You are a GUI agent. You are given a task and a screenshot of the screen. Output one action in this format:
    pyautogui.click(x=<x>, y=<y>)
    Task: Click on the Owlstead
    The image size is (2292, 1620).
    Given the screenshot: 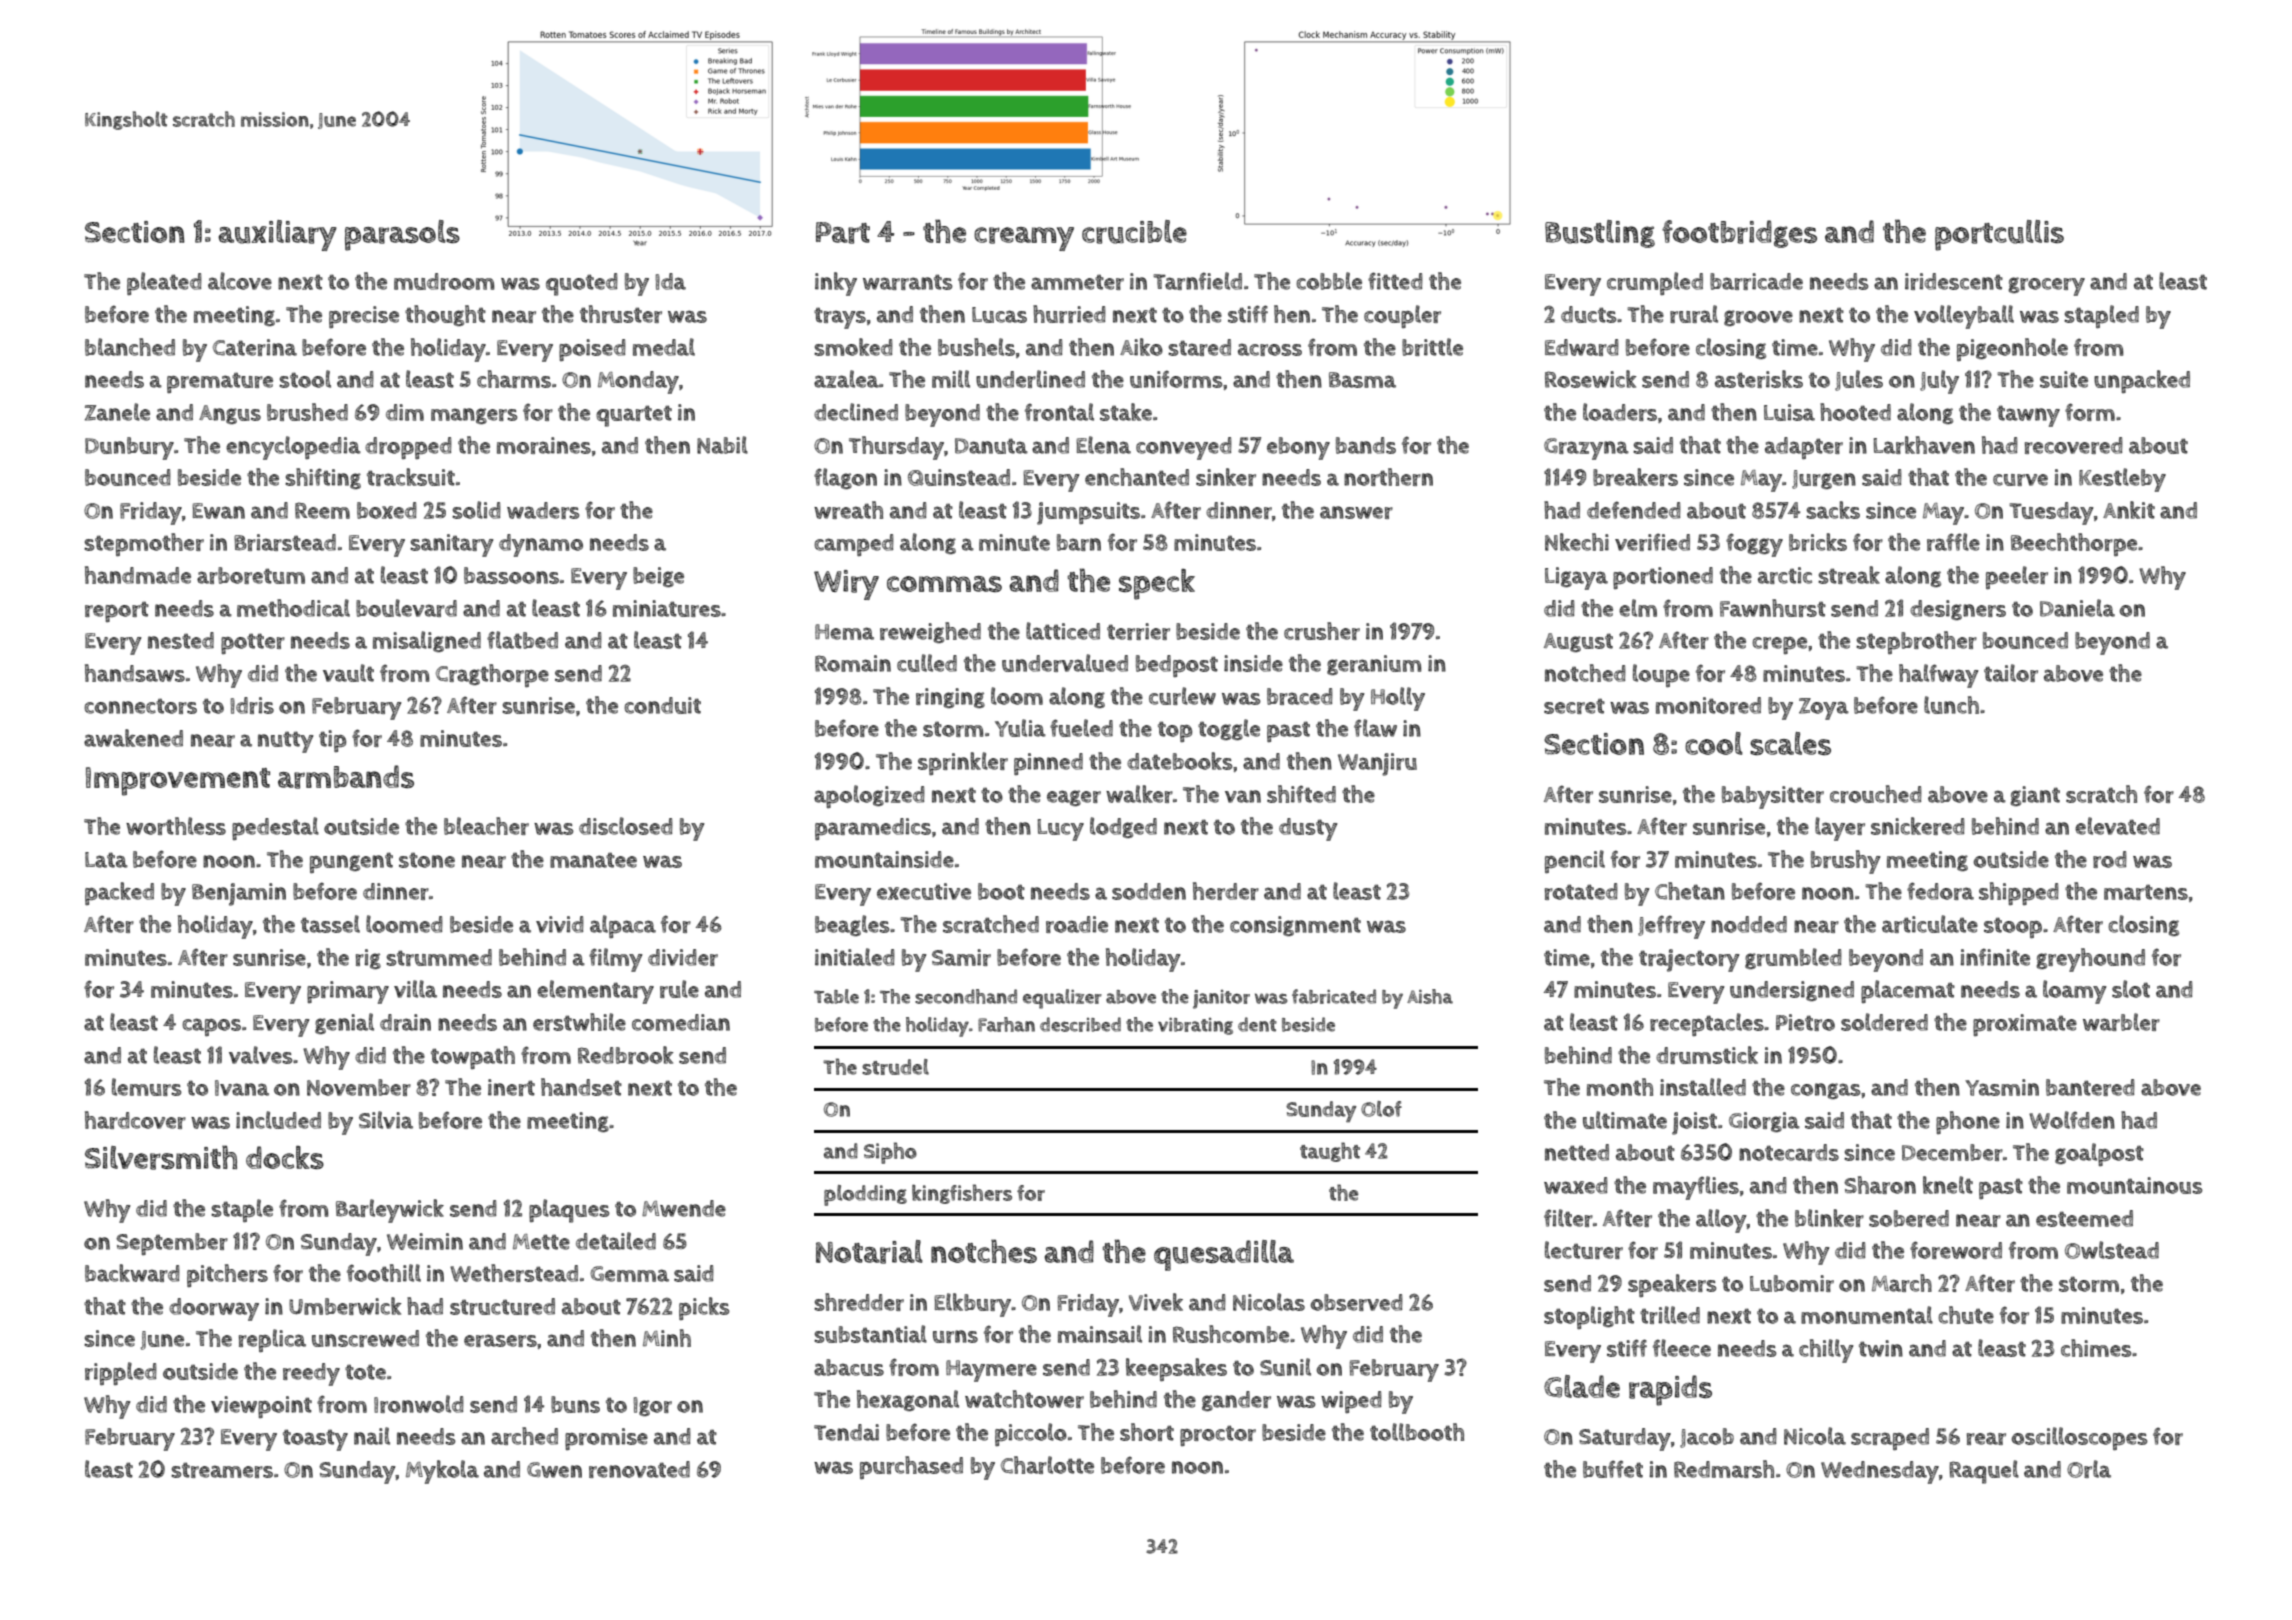 What is the action you would take?
    pyautogui.click(x=2112, y=1250)
